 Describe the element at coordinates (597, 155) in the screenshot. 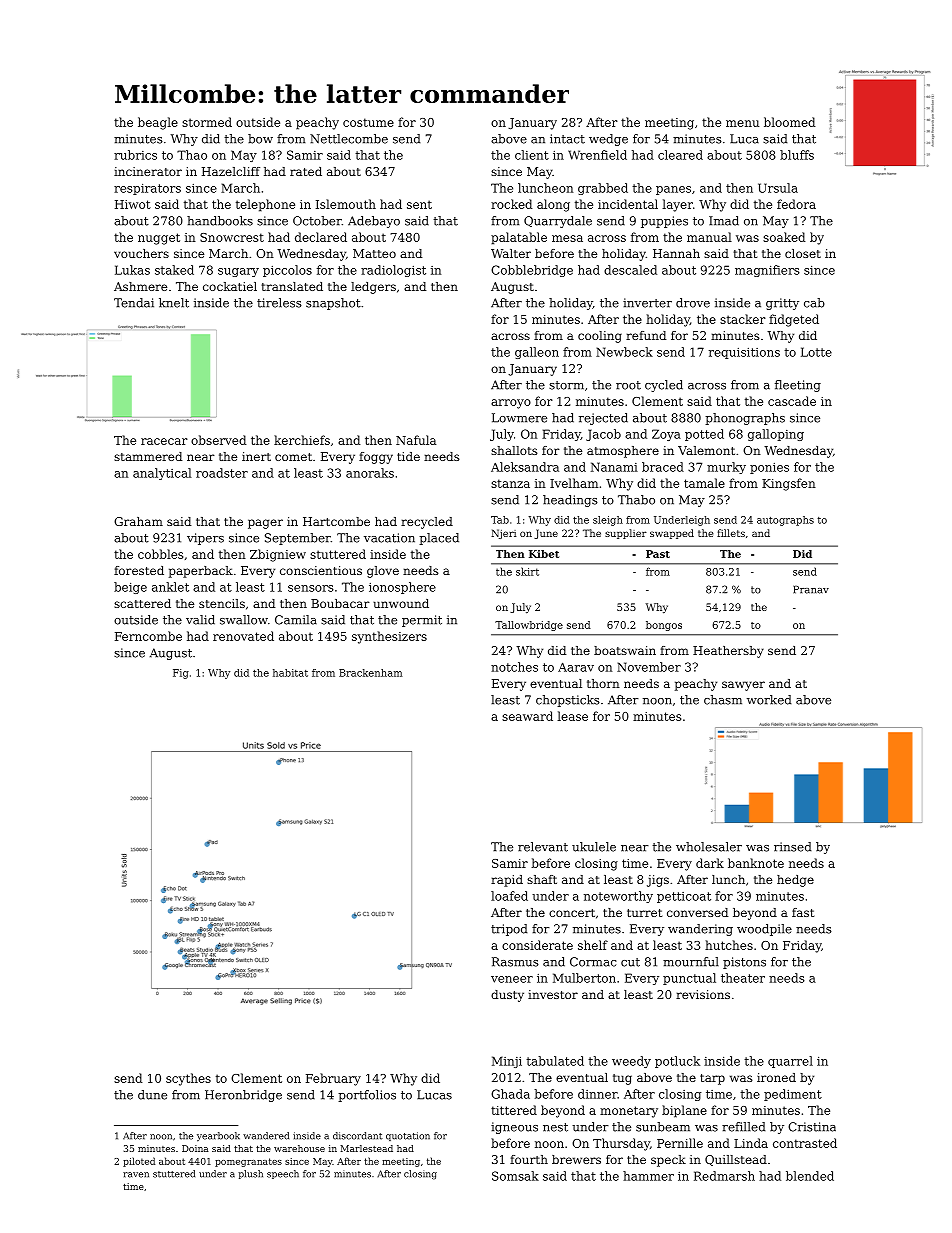

I see `Wrenfield` at that location.
